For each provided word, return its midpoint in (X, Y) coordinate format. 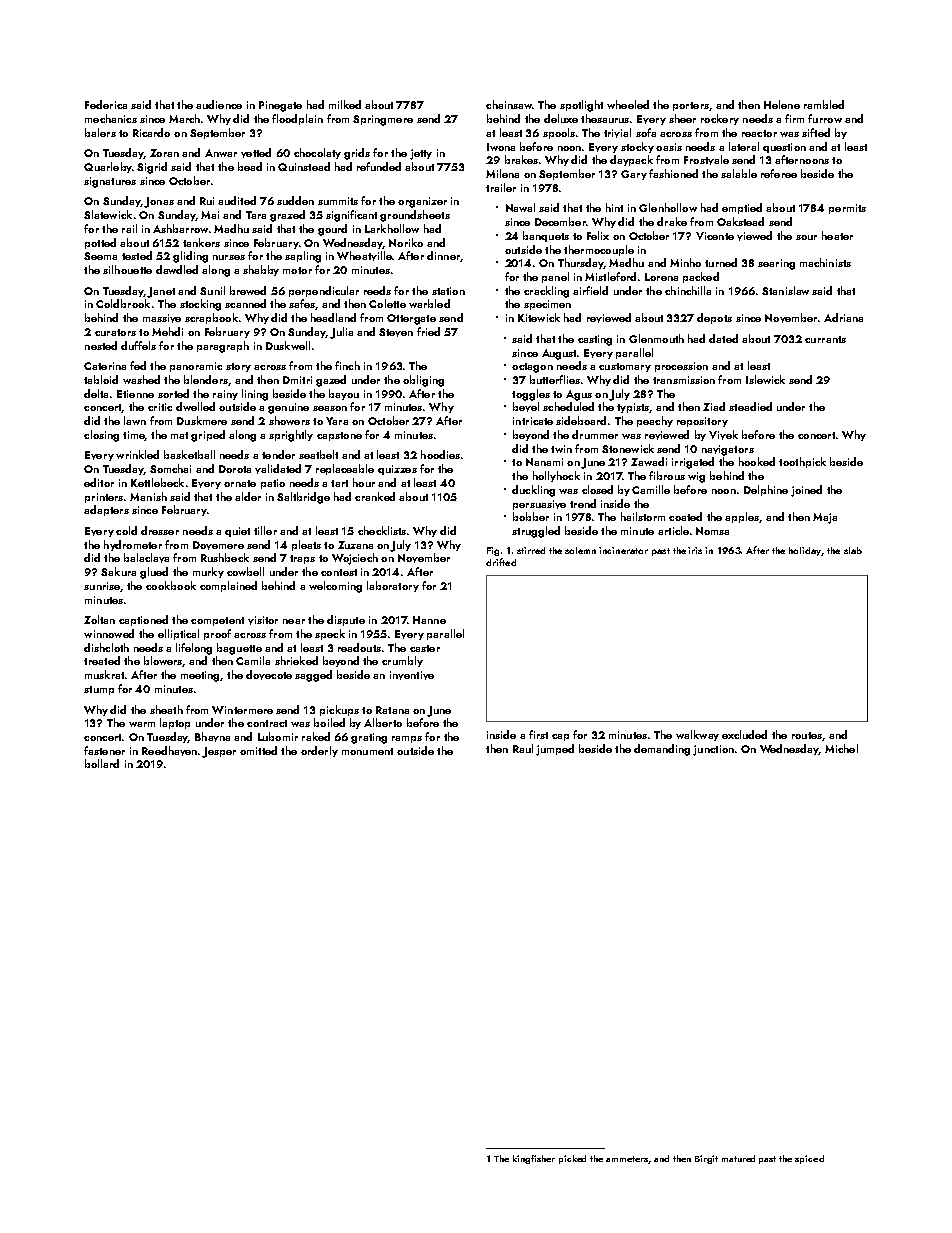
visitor (263, 620)
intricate (533, 421)
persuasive (539, 505)
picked (572, 1159)
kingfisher (534, 1159)
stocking (200, 305)
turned (721, 262)
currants (825, 339)
